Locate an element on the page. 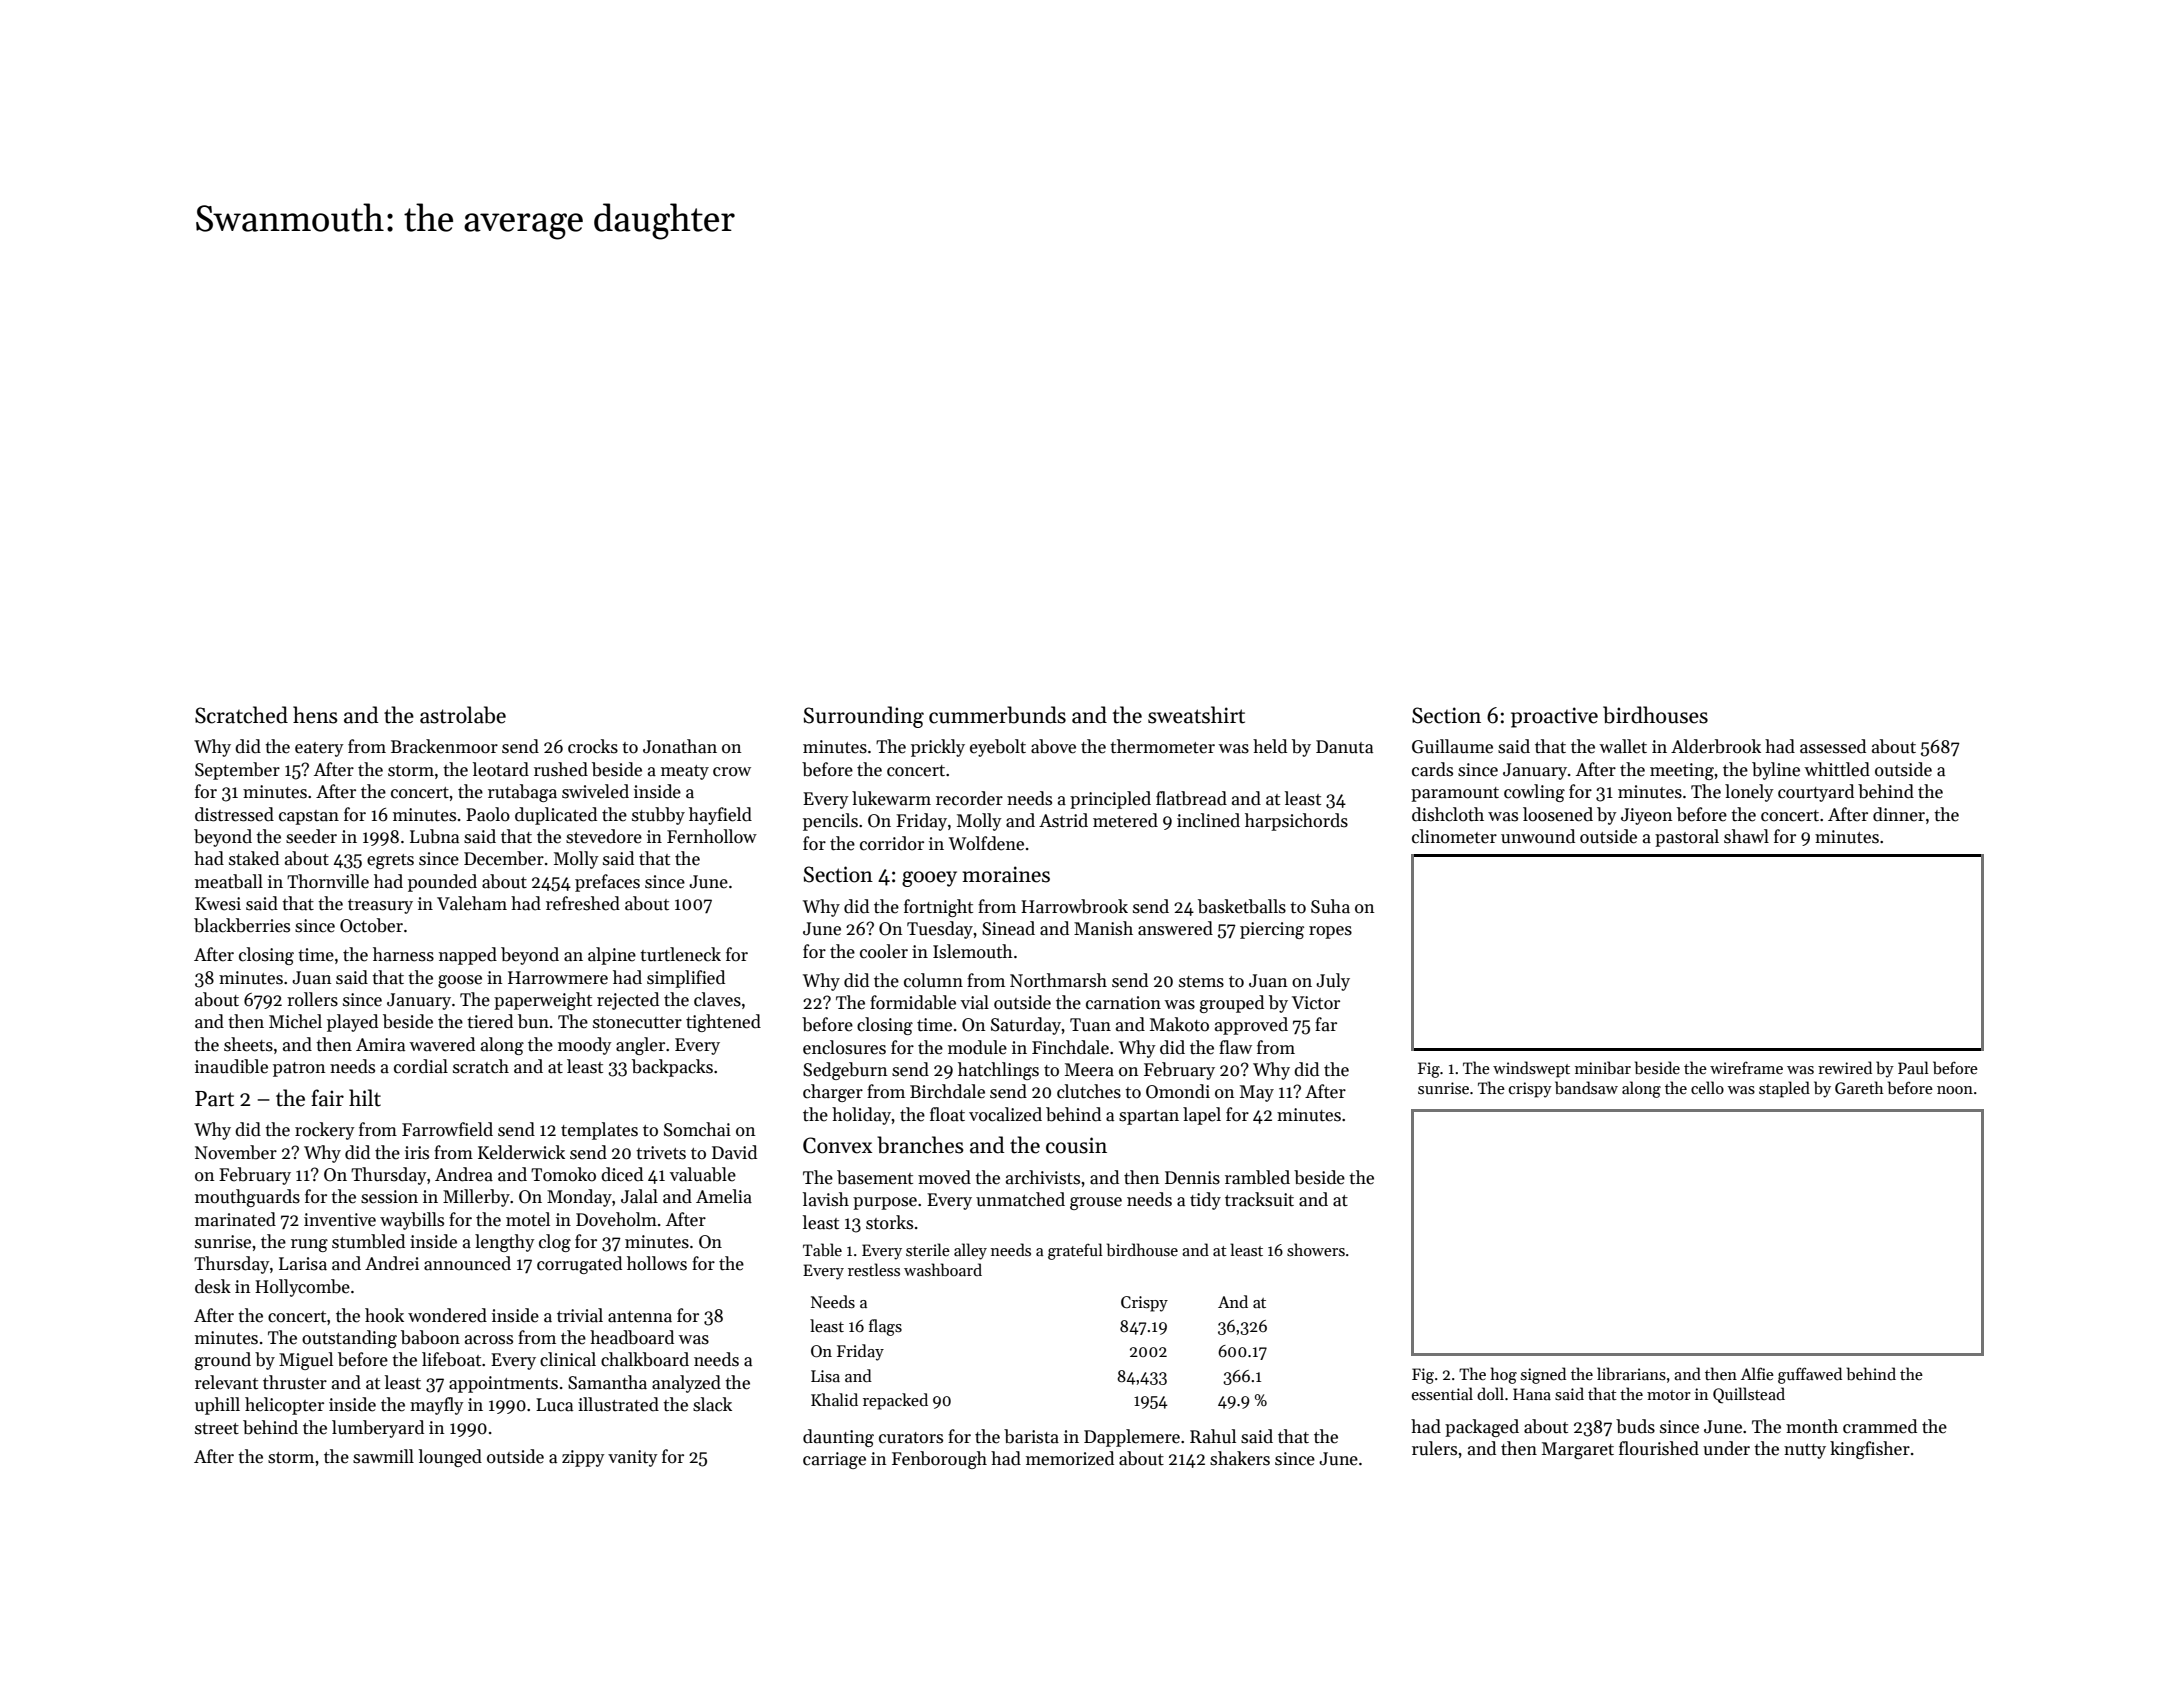  loosened is located at coordinates (1558, 814).
